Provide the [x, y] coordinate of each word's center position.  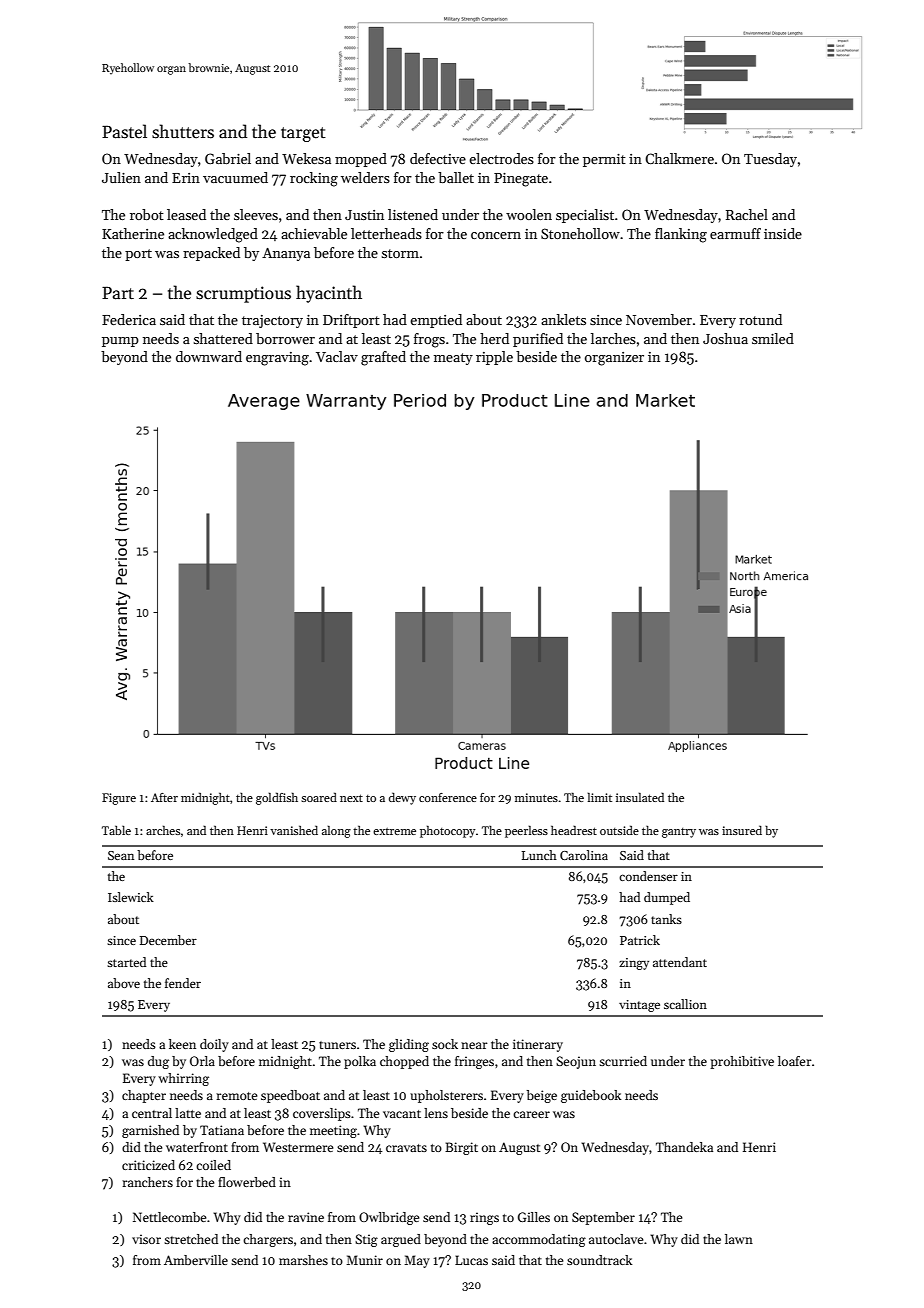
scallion [685, 1004]
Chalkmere [679, 158]
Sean [121, 855]
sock [445, 1044]
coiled [213, 1165]
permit [604, 160]
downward [209, 356]
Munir [364, 1260]
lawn [739, 1239]
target [303, 134]
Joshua [725, 338]
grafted [383, 358]
